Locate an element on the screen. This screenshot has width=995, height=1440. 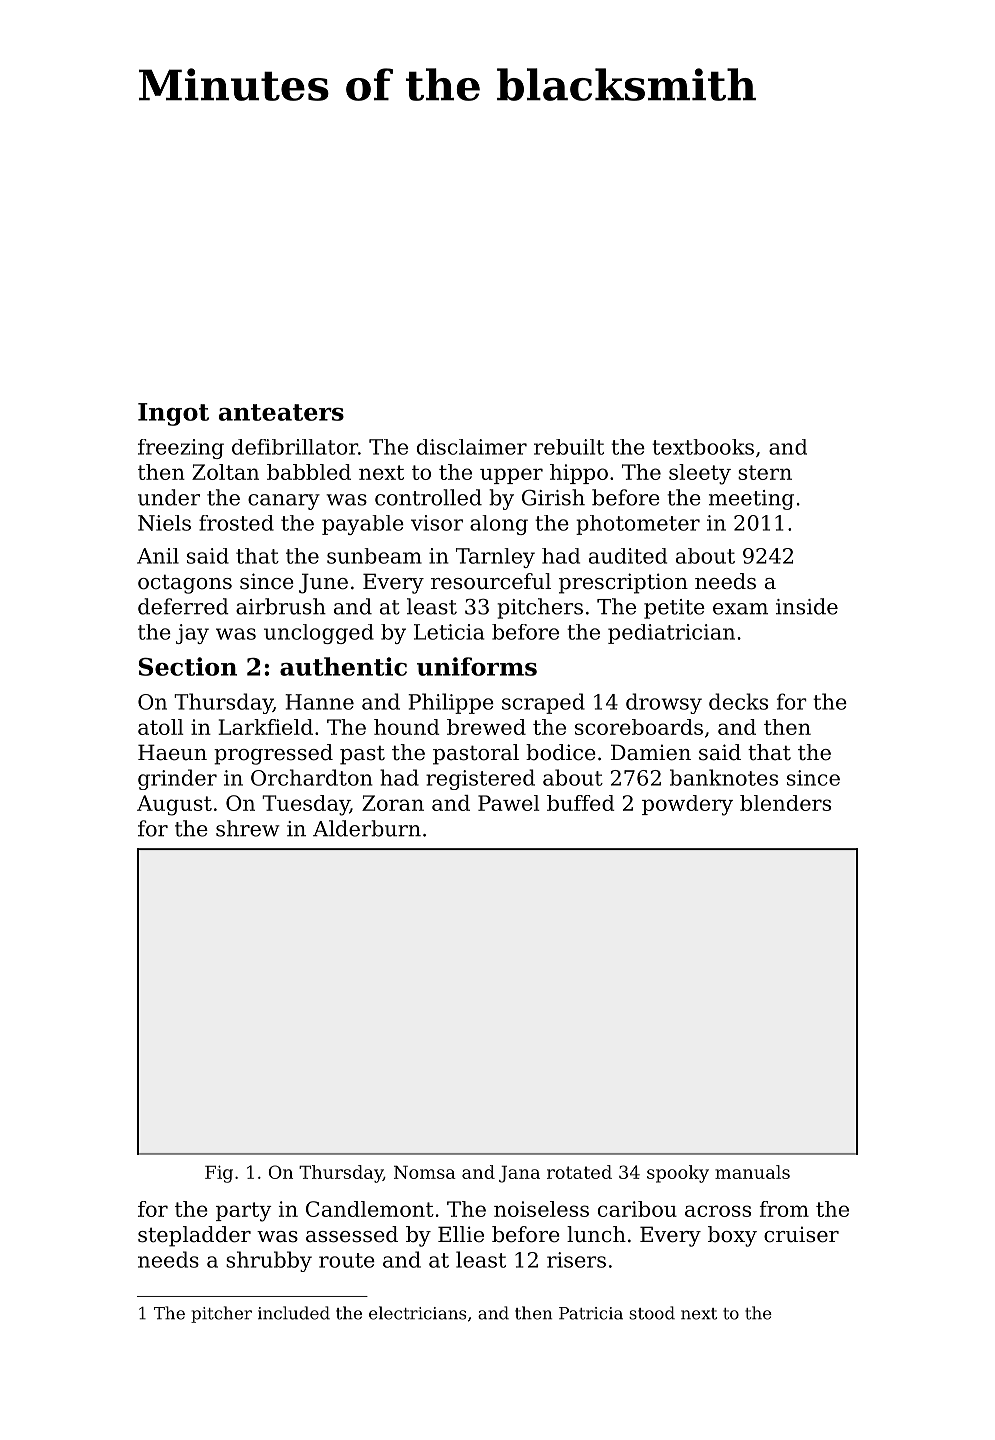
manuals is located at coordinates (752, 1172).
